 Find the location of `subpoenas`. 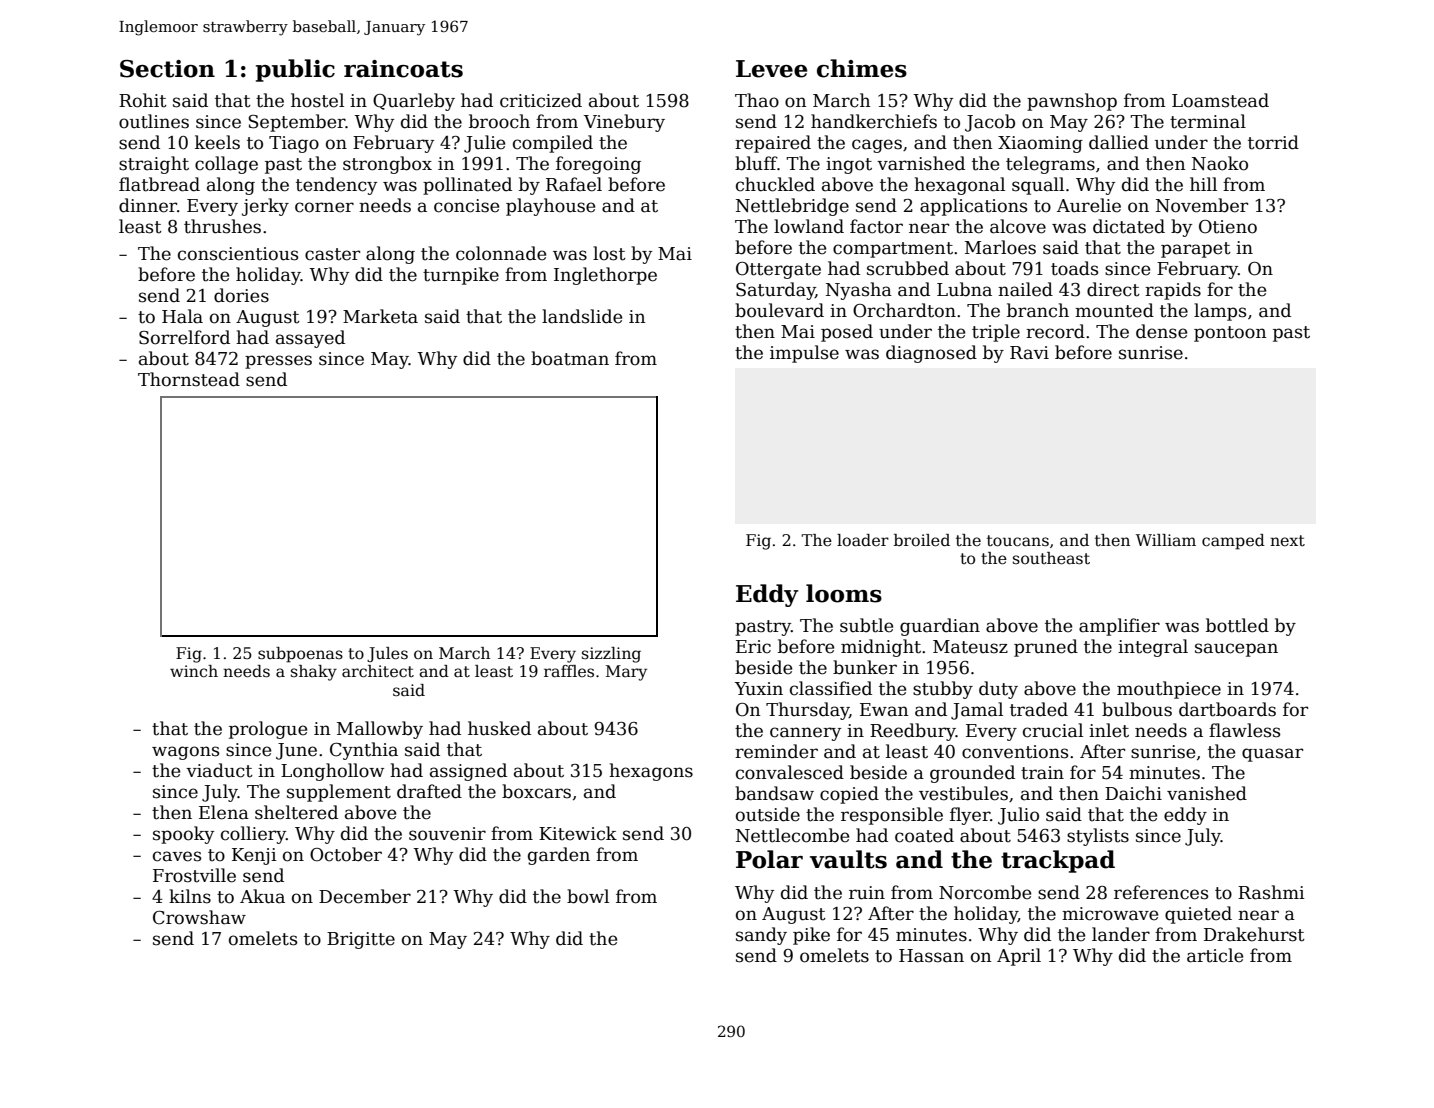

subpoenas is located at coordinates (300, 655).
